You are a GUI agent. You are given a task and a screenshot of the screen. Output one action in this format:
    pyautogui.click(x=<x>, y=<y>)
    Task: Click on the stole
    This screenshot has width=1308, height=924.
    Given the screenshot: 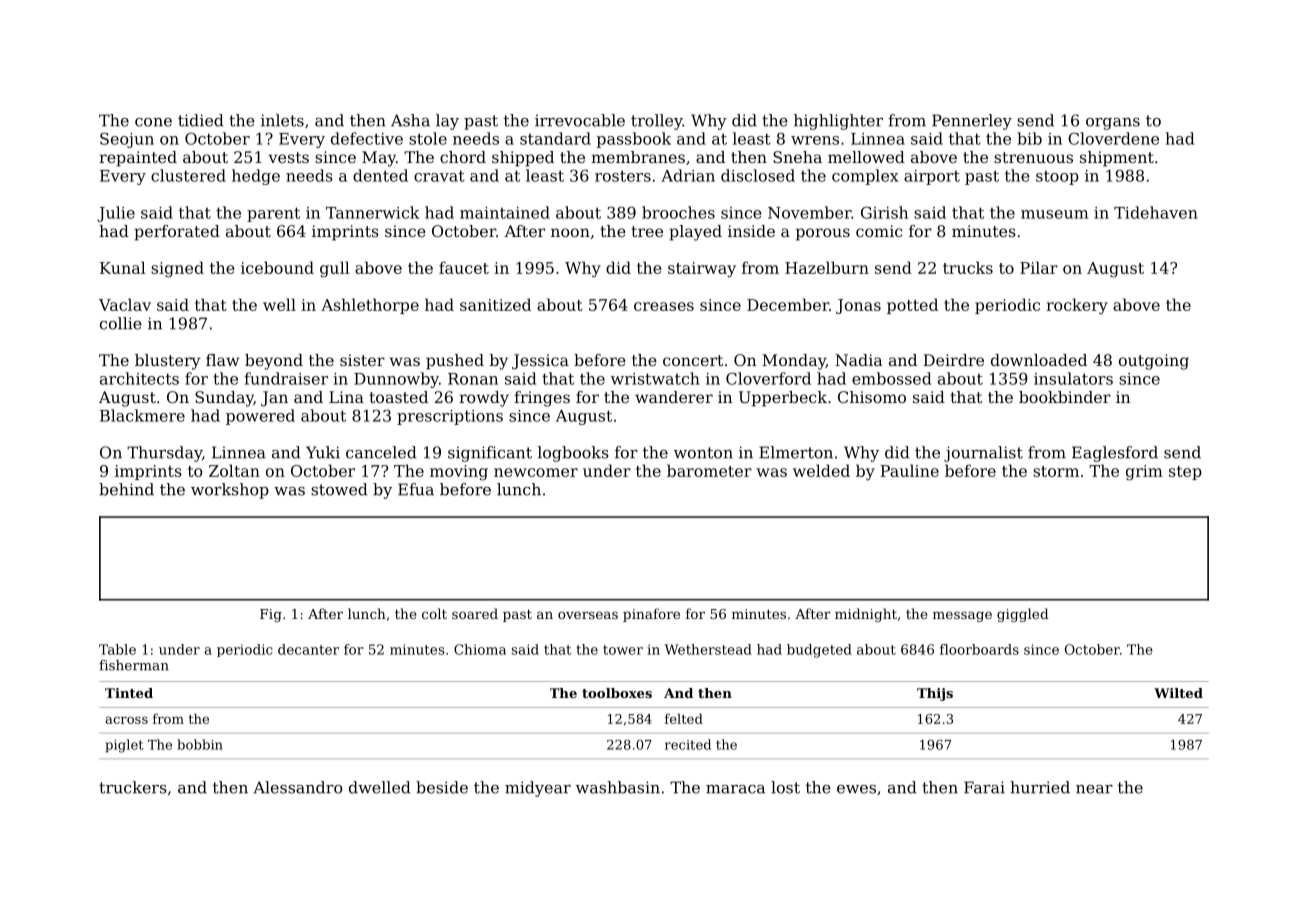 What is the action you would take?
    pyautogui.click(x=428, y=138)
